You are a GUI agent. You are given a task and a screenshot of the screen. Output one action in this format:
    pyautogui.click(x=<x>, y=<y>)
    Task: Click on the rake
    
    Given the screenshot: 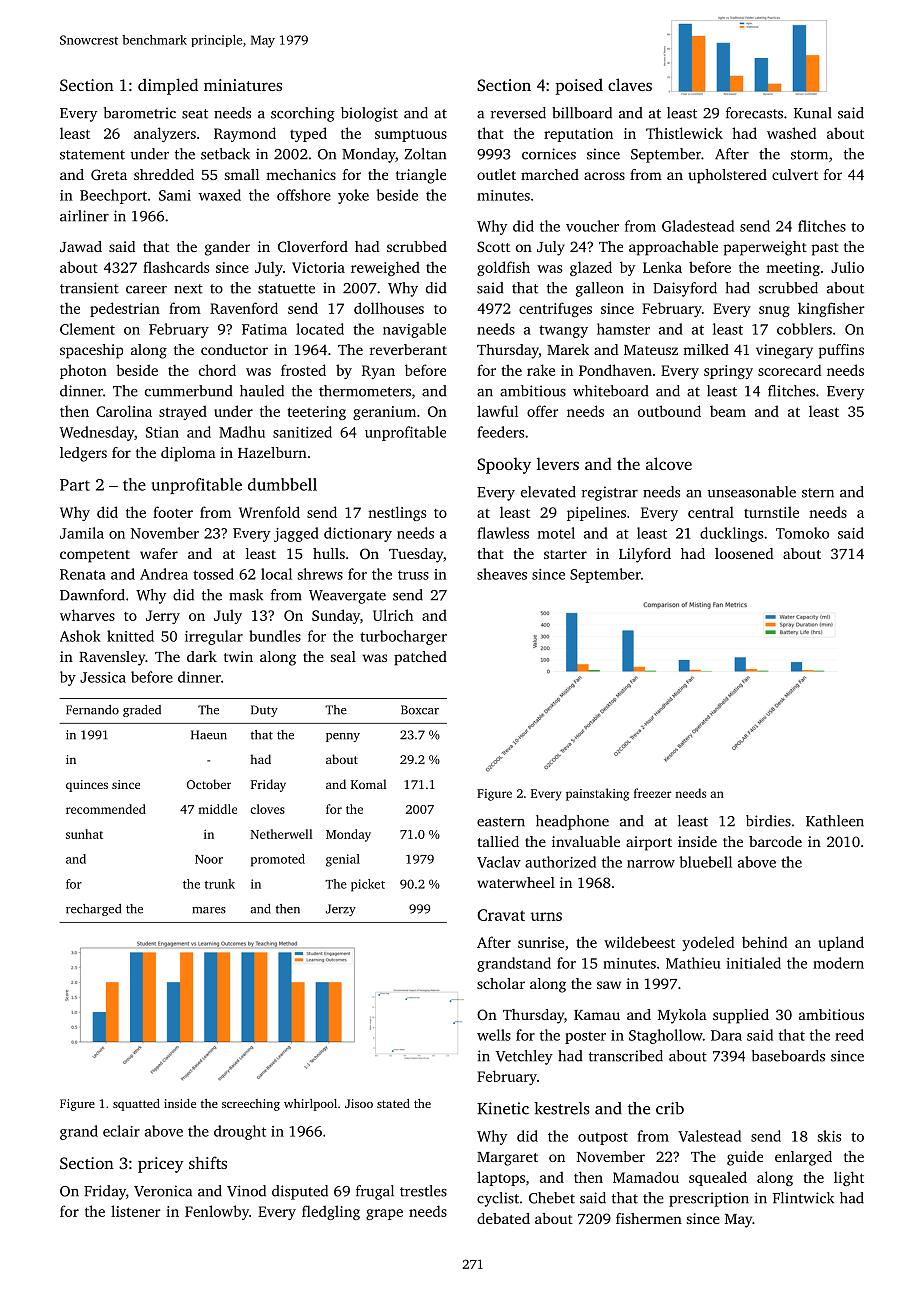 What is the action you would take?
    pyautogui.click(x=541, y=370)
